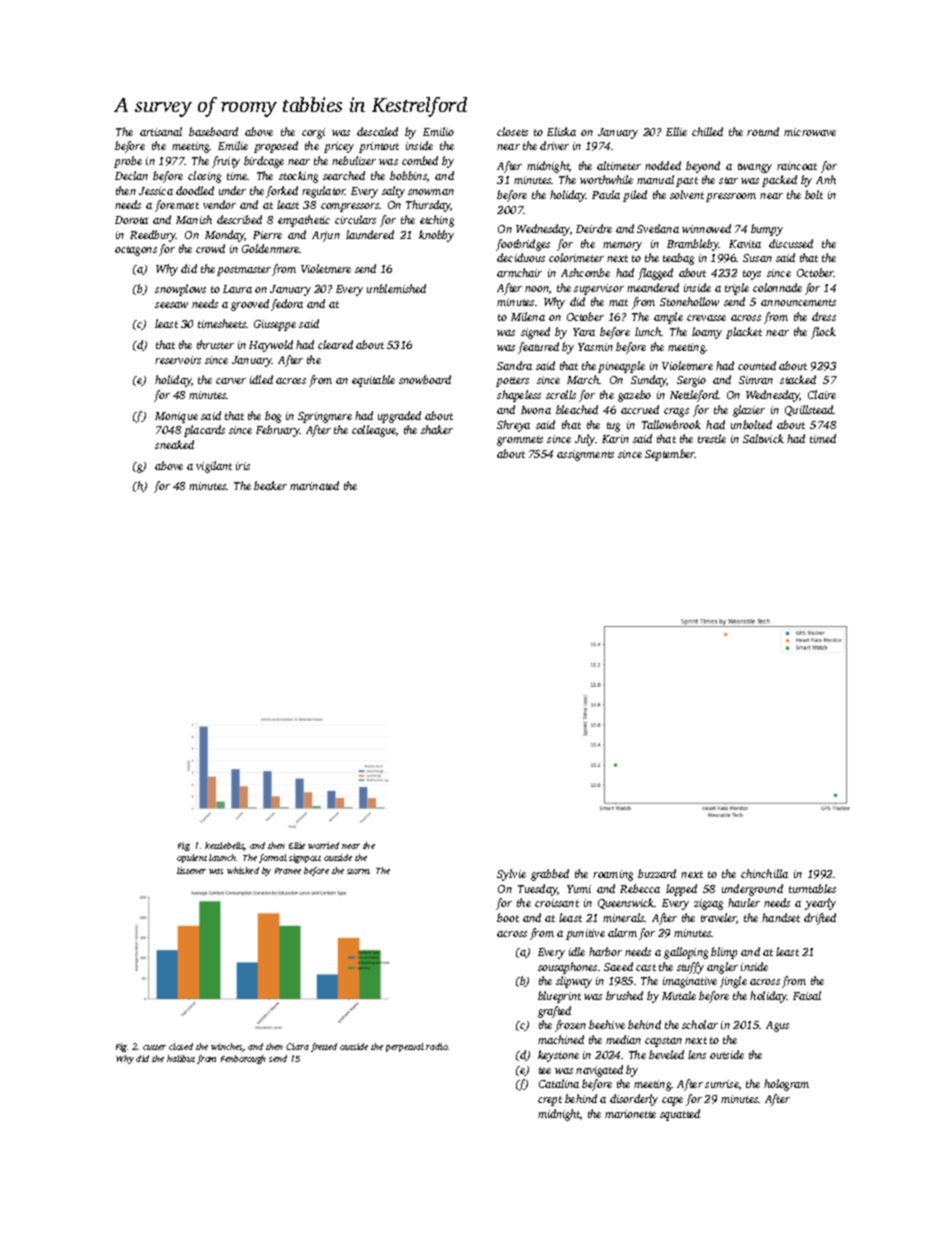  I want to click on chinchilla, so click(764, 873).
